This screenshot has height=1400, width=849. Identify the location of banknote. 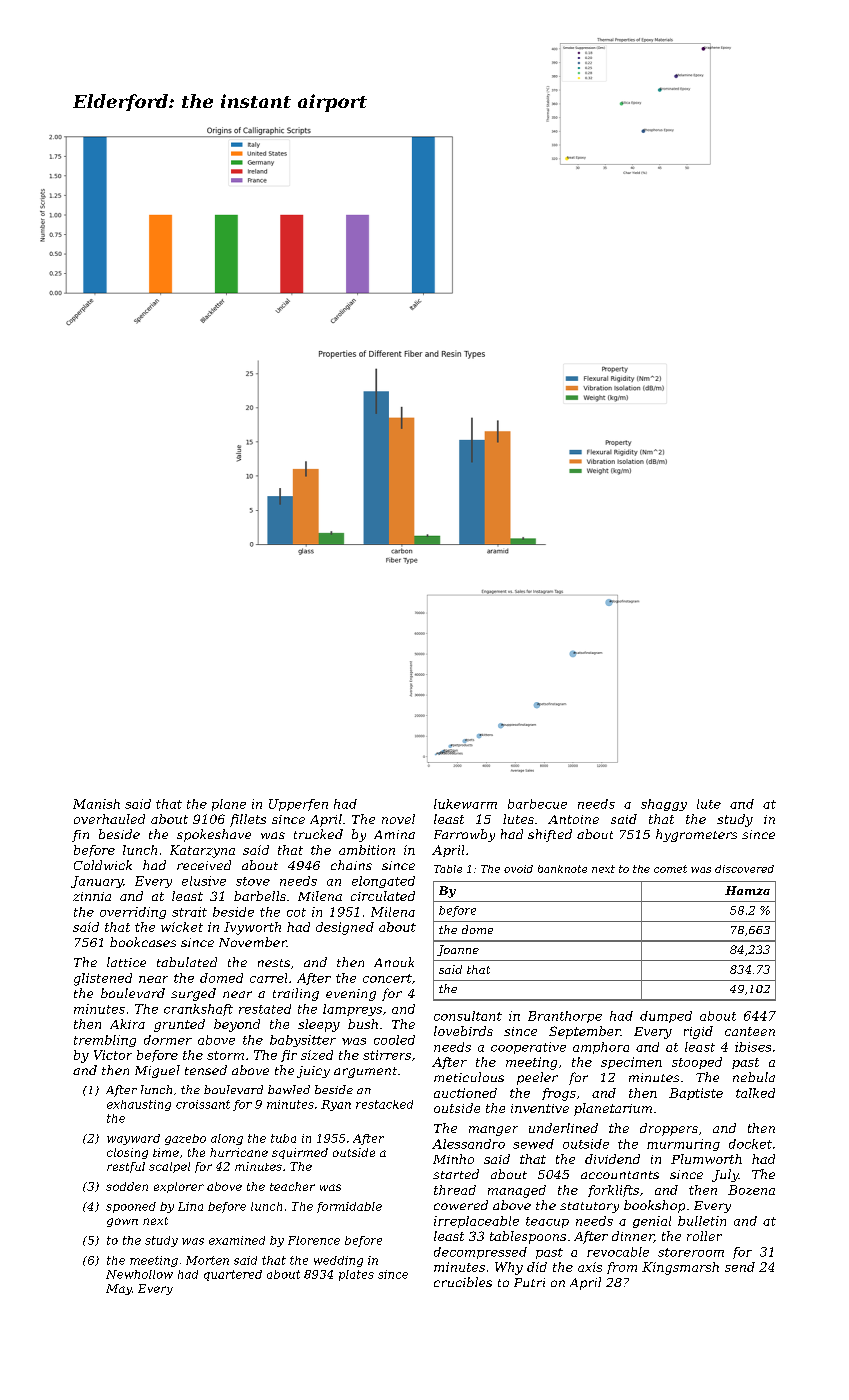
(562, 869).
